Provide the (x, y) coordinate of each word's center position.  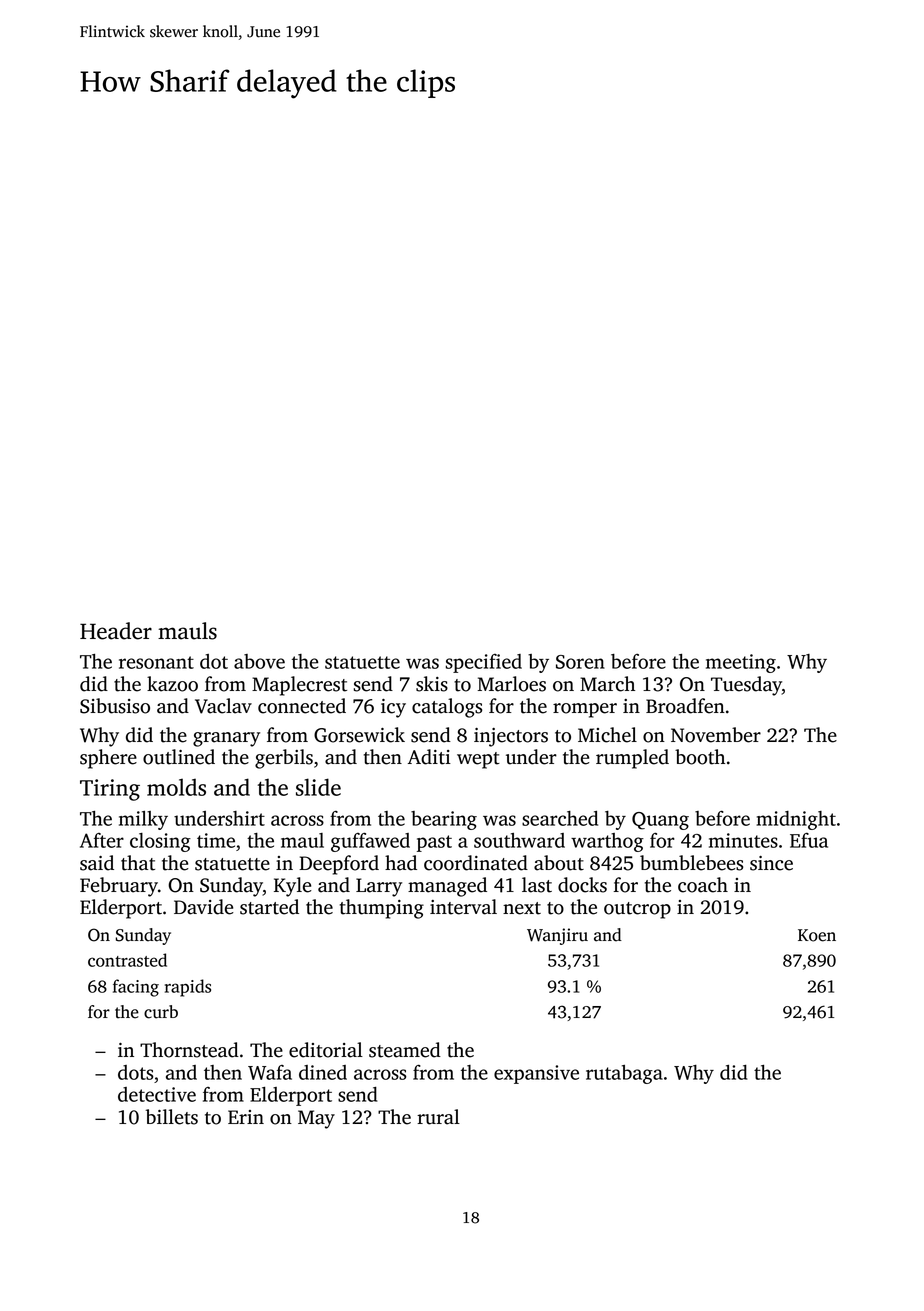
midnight (796, 820)
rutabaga (624, 1074)
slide (318, 787)
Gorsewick (359, 735)
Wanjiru (557, 936)
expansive (536, 1074)
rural (438, 1117)
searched (560, 818)
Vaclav (223, 706)
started (269, 907)
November (716, 735)
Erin (246, 1117)
